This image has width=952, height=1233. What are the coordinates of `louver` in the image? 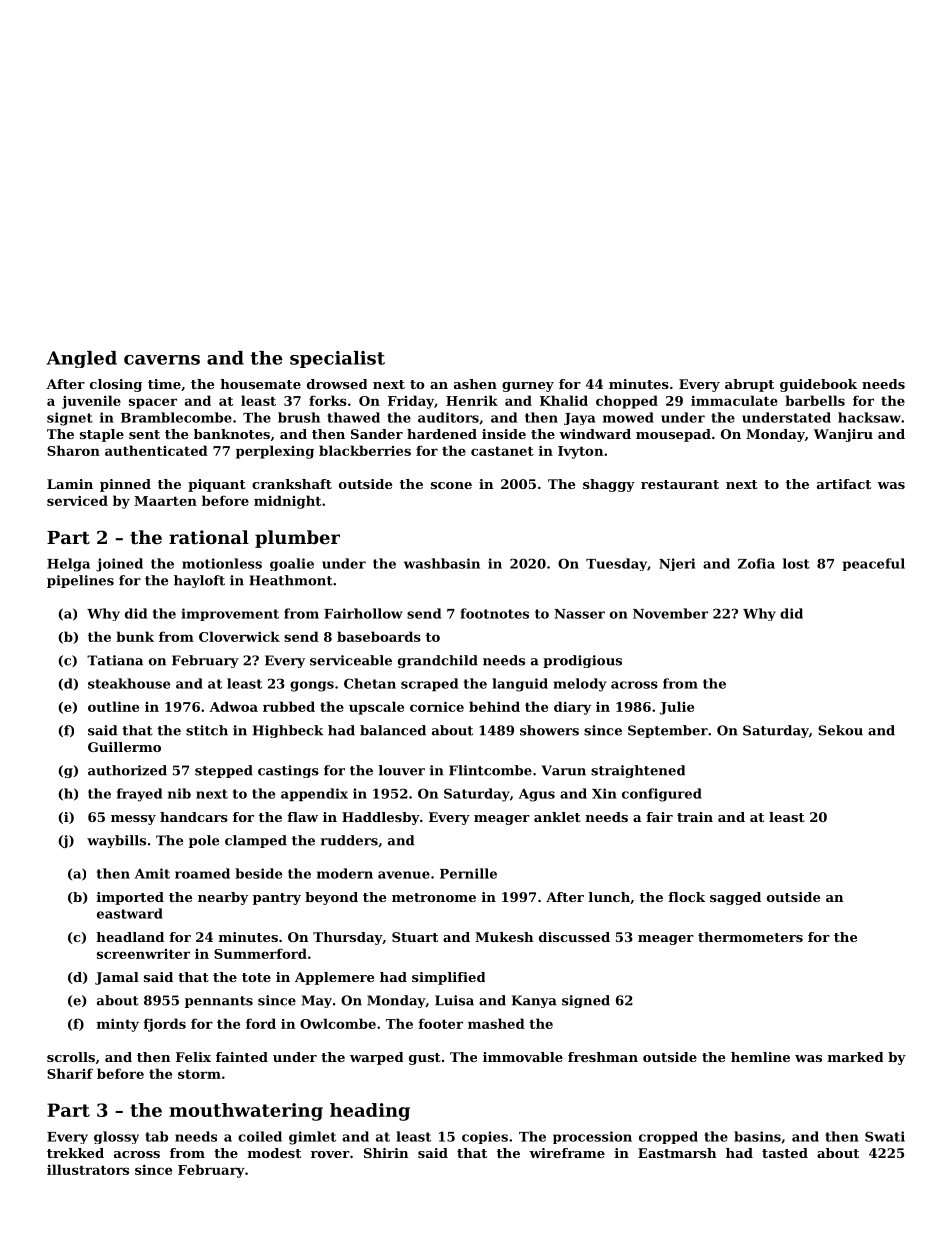 It's located at (402, 770).
